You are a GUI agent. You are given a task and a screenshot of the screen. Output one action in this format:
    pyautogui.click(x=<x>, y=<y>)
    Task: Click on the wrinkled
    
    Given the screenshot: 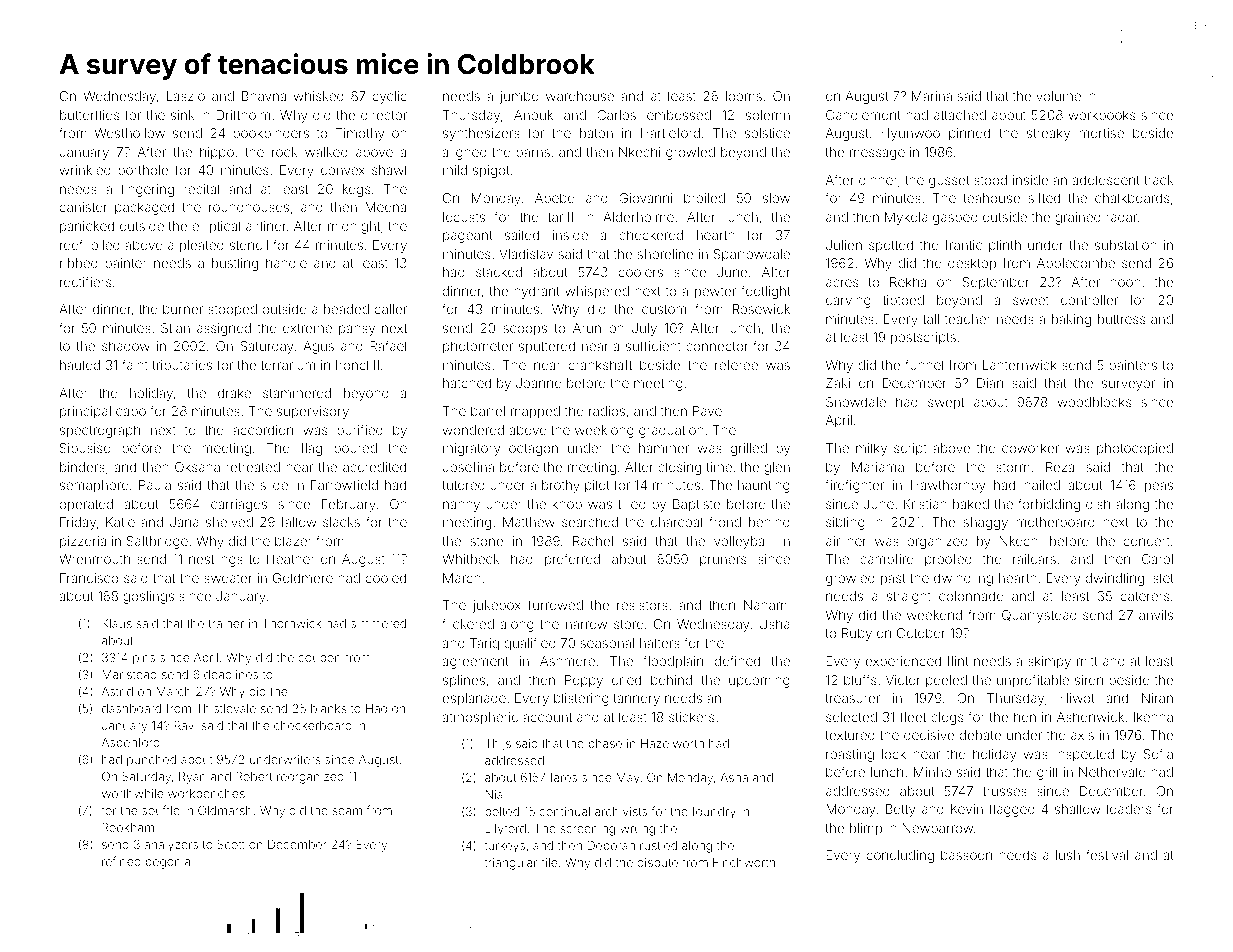 What is the action you would take?
    pyautogui.click(x=85, y=170)
